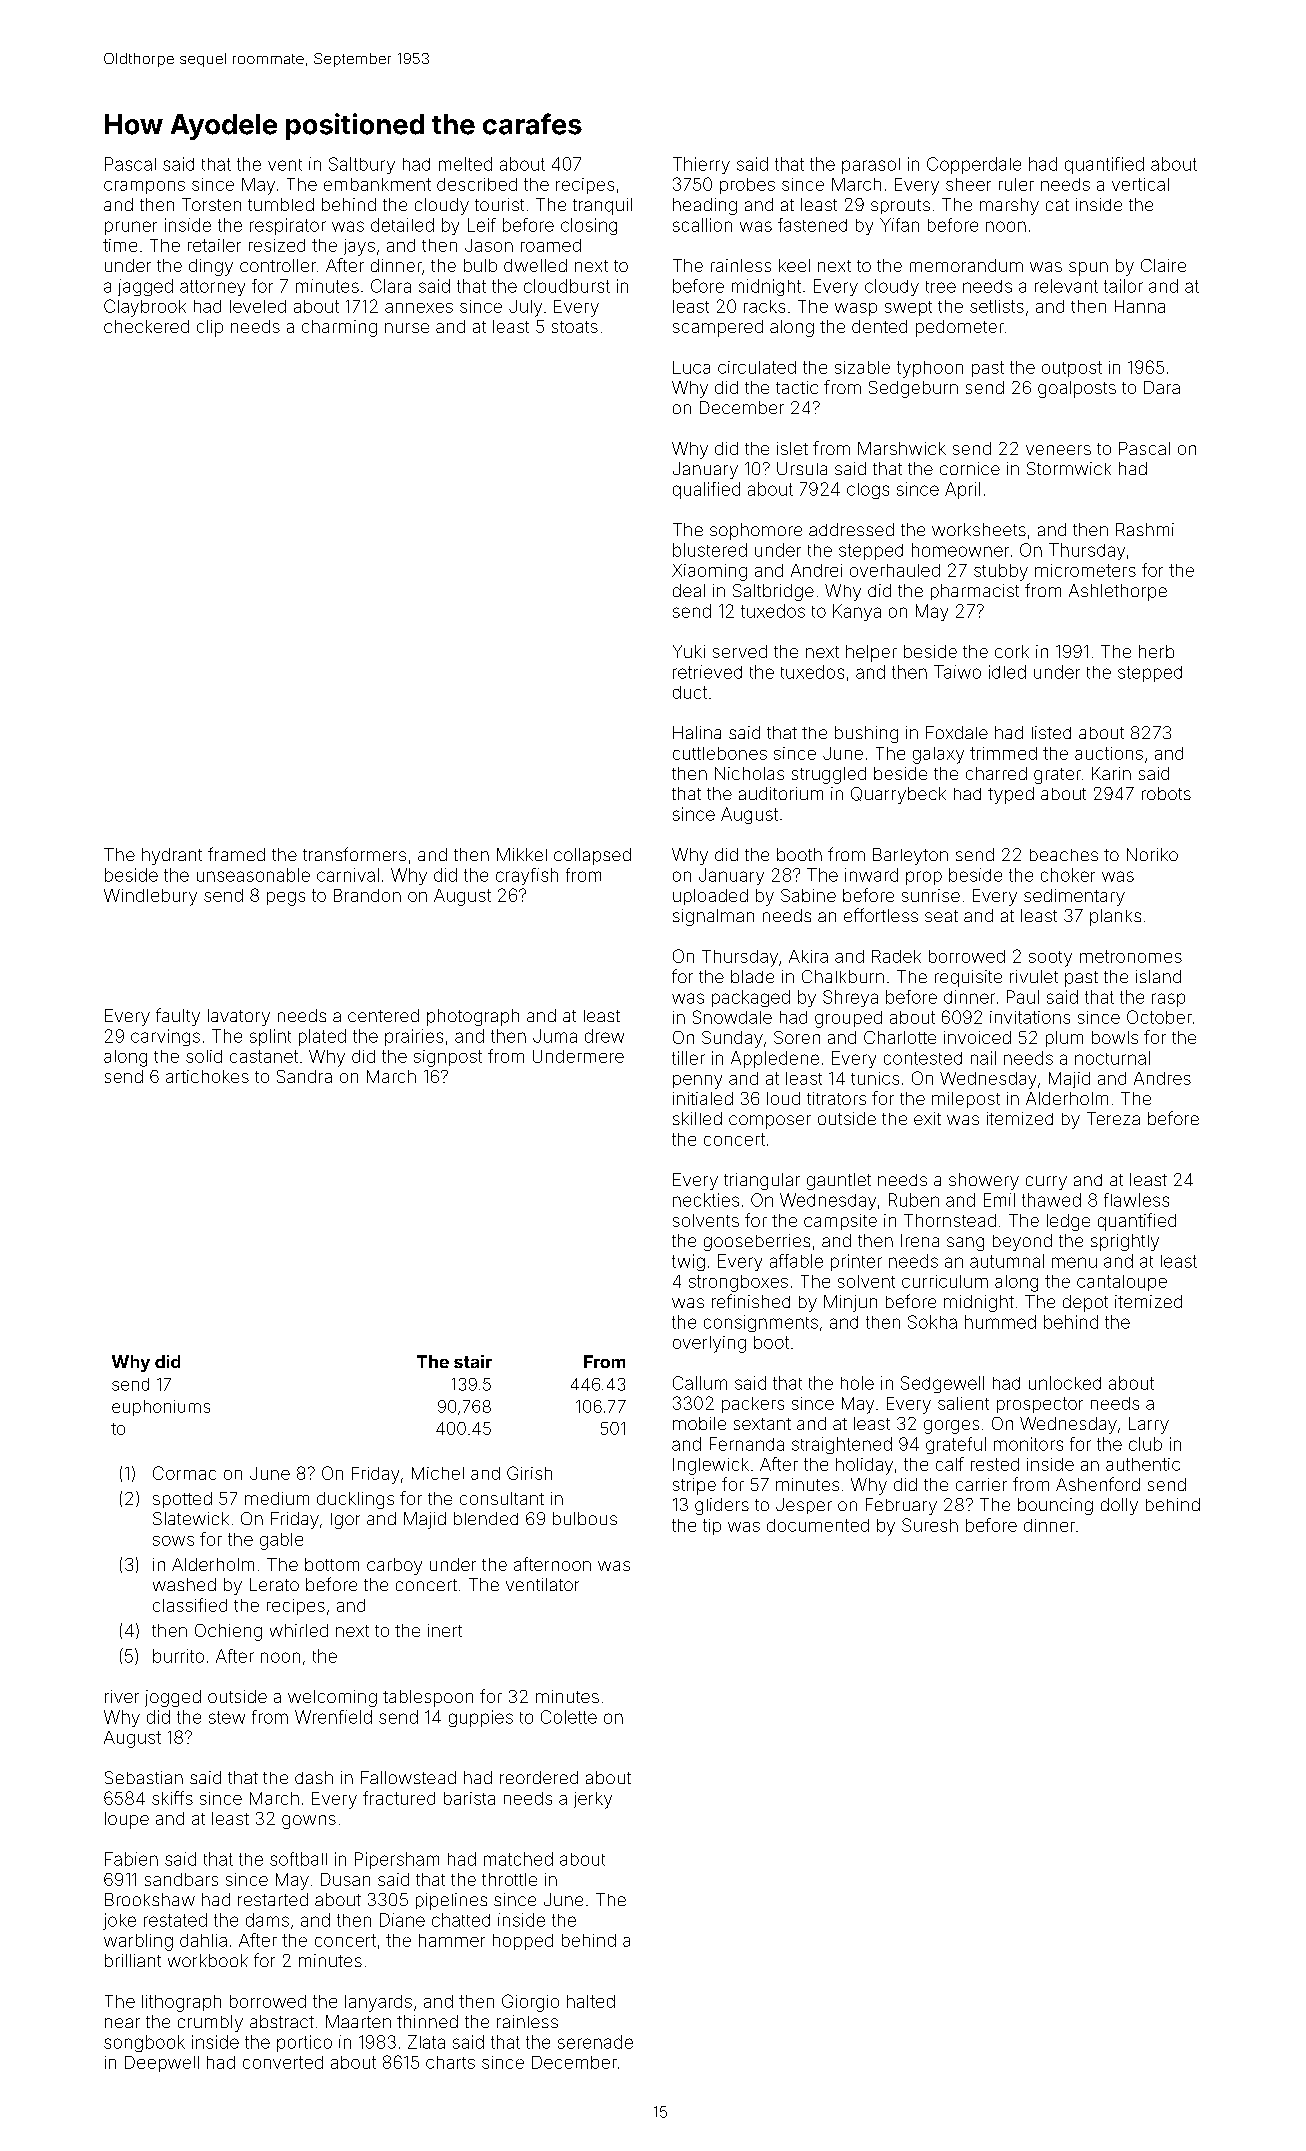  I want to click on crayfish, so click(527, 876).
